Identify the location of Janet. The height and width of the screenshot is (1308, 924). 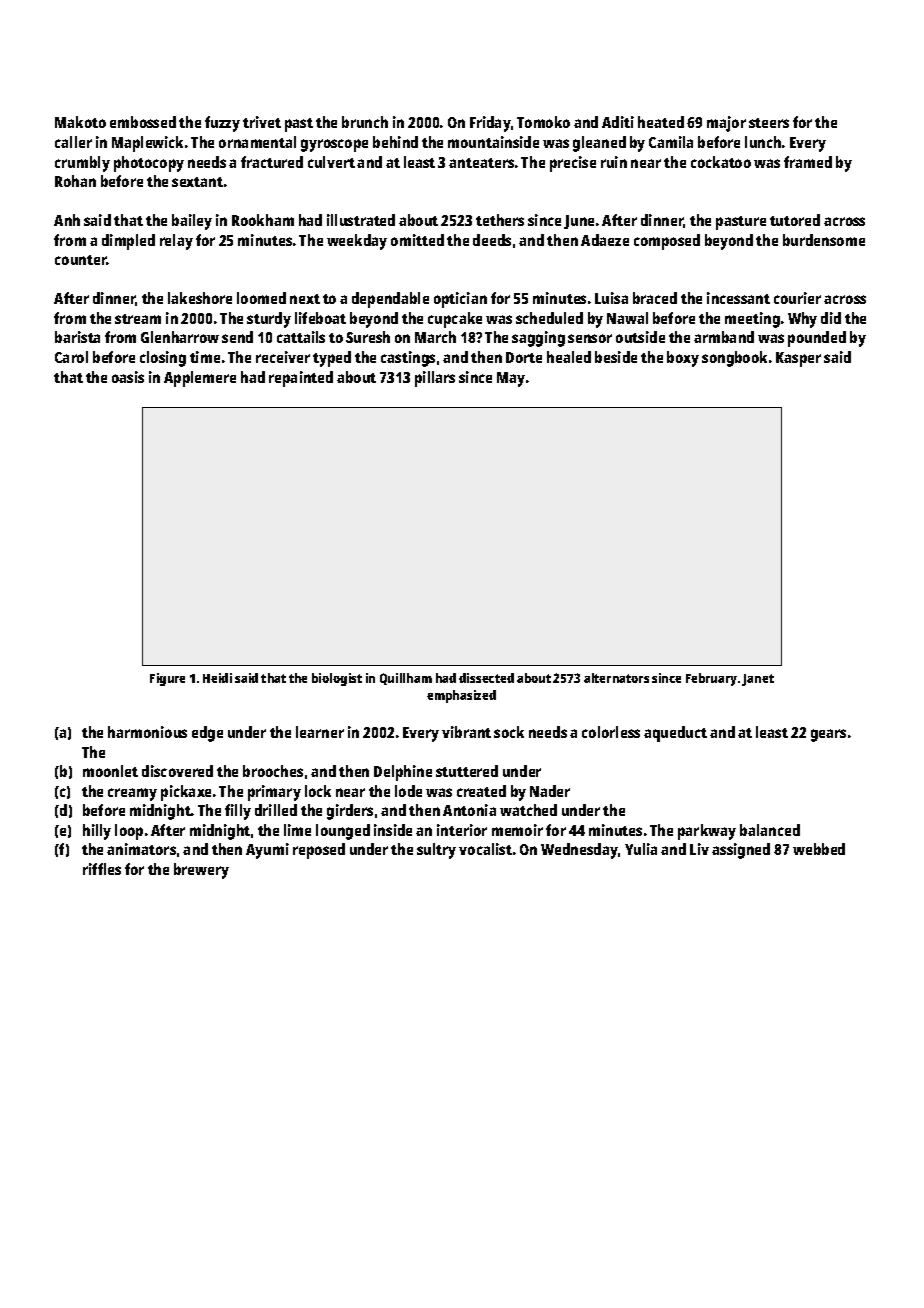
(758, 680).
